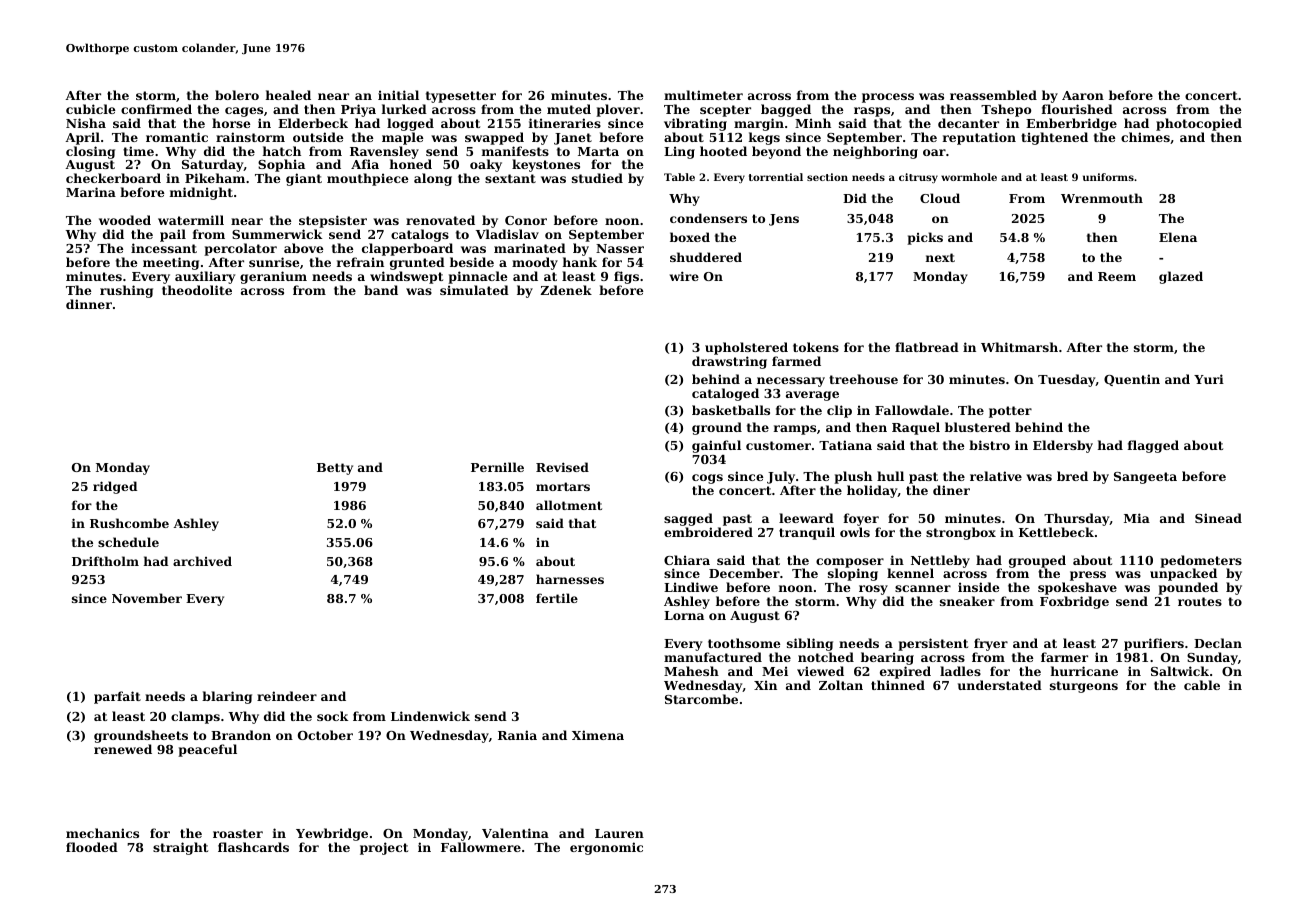  Describe the element at coordinates (563, 486) in the screenshot. I see `mortars` at that location.
